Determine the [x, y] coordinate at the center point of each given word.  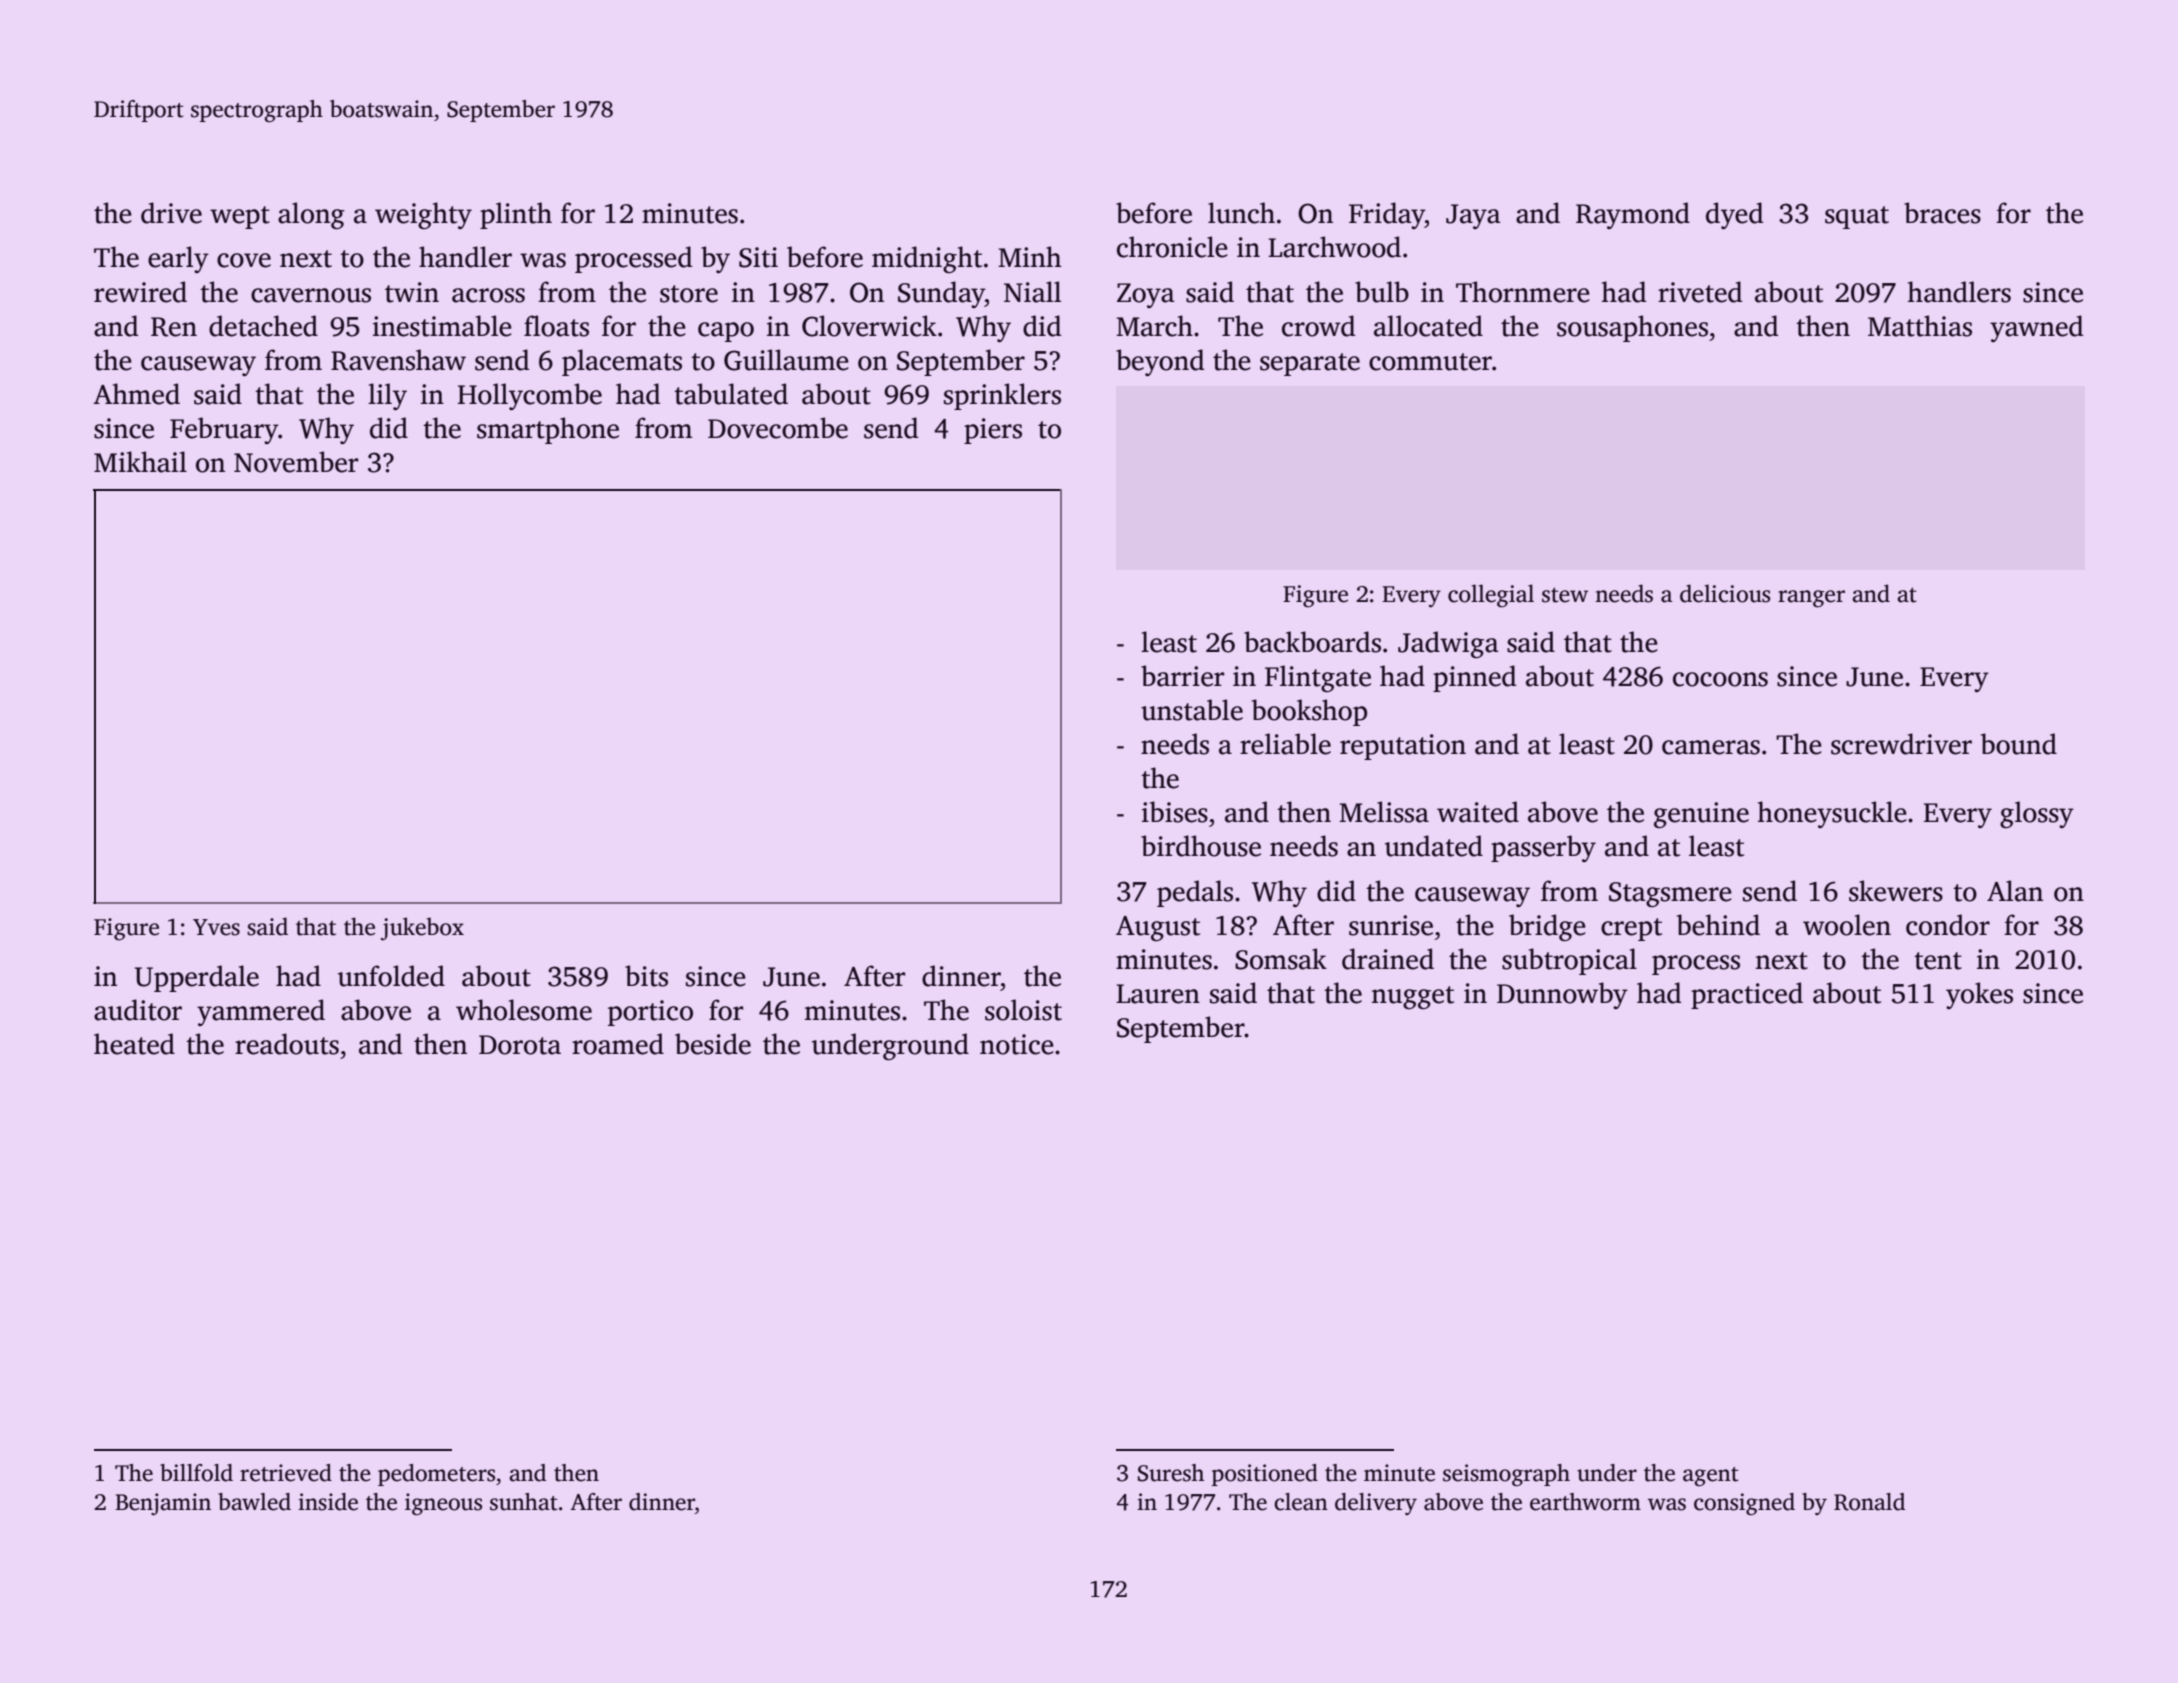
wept [240, 217]
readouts [287, 1044]
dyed [1734, 215]
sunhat [524, 1502]
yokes [1979, 995]
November [296, 462]
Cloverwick [869, 326]
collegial [1491, 596]
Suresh [1171, 1473]
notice [1017, 1044]
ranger [1811, 599]
